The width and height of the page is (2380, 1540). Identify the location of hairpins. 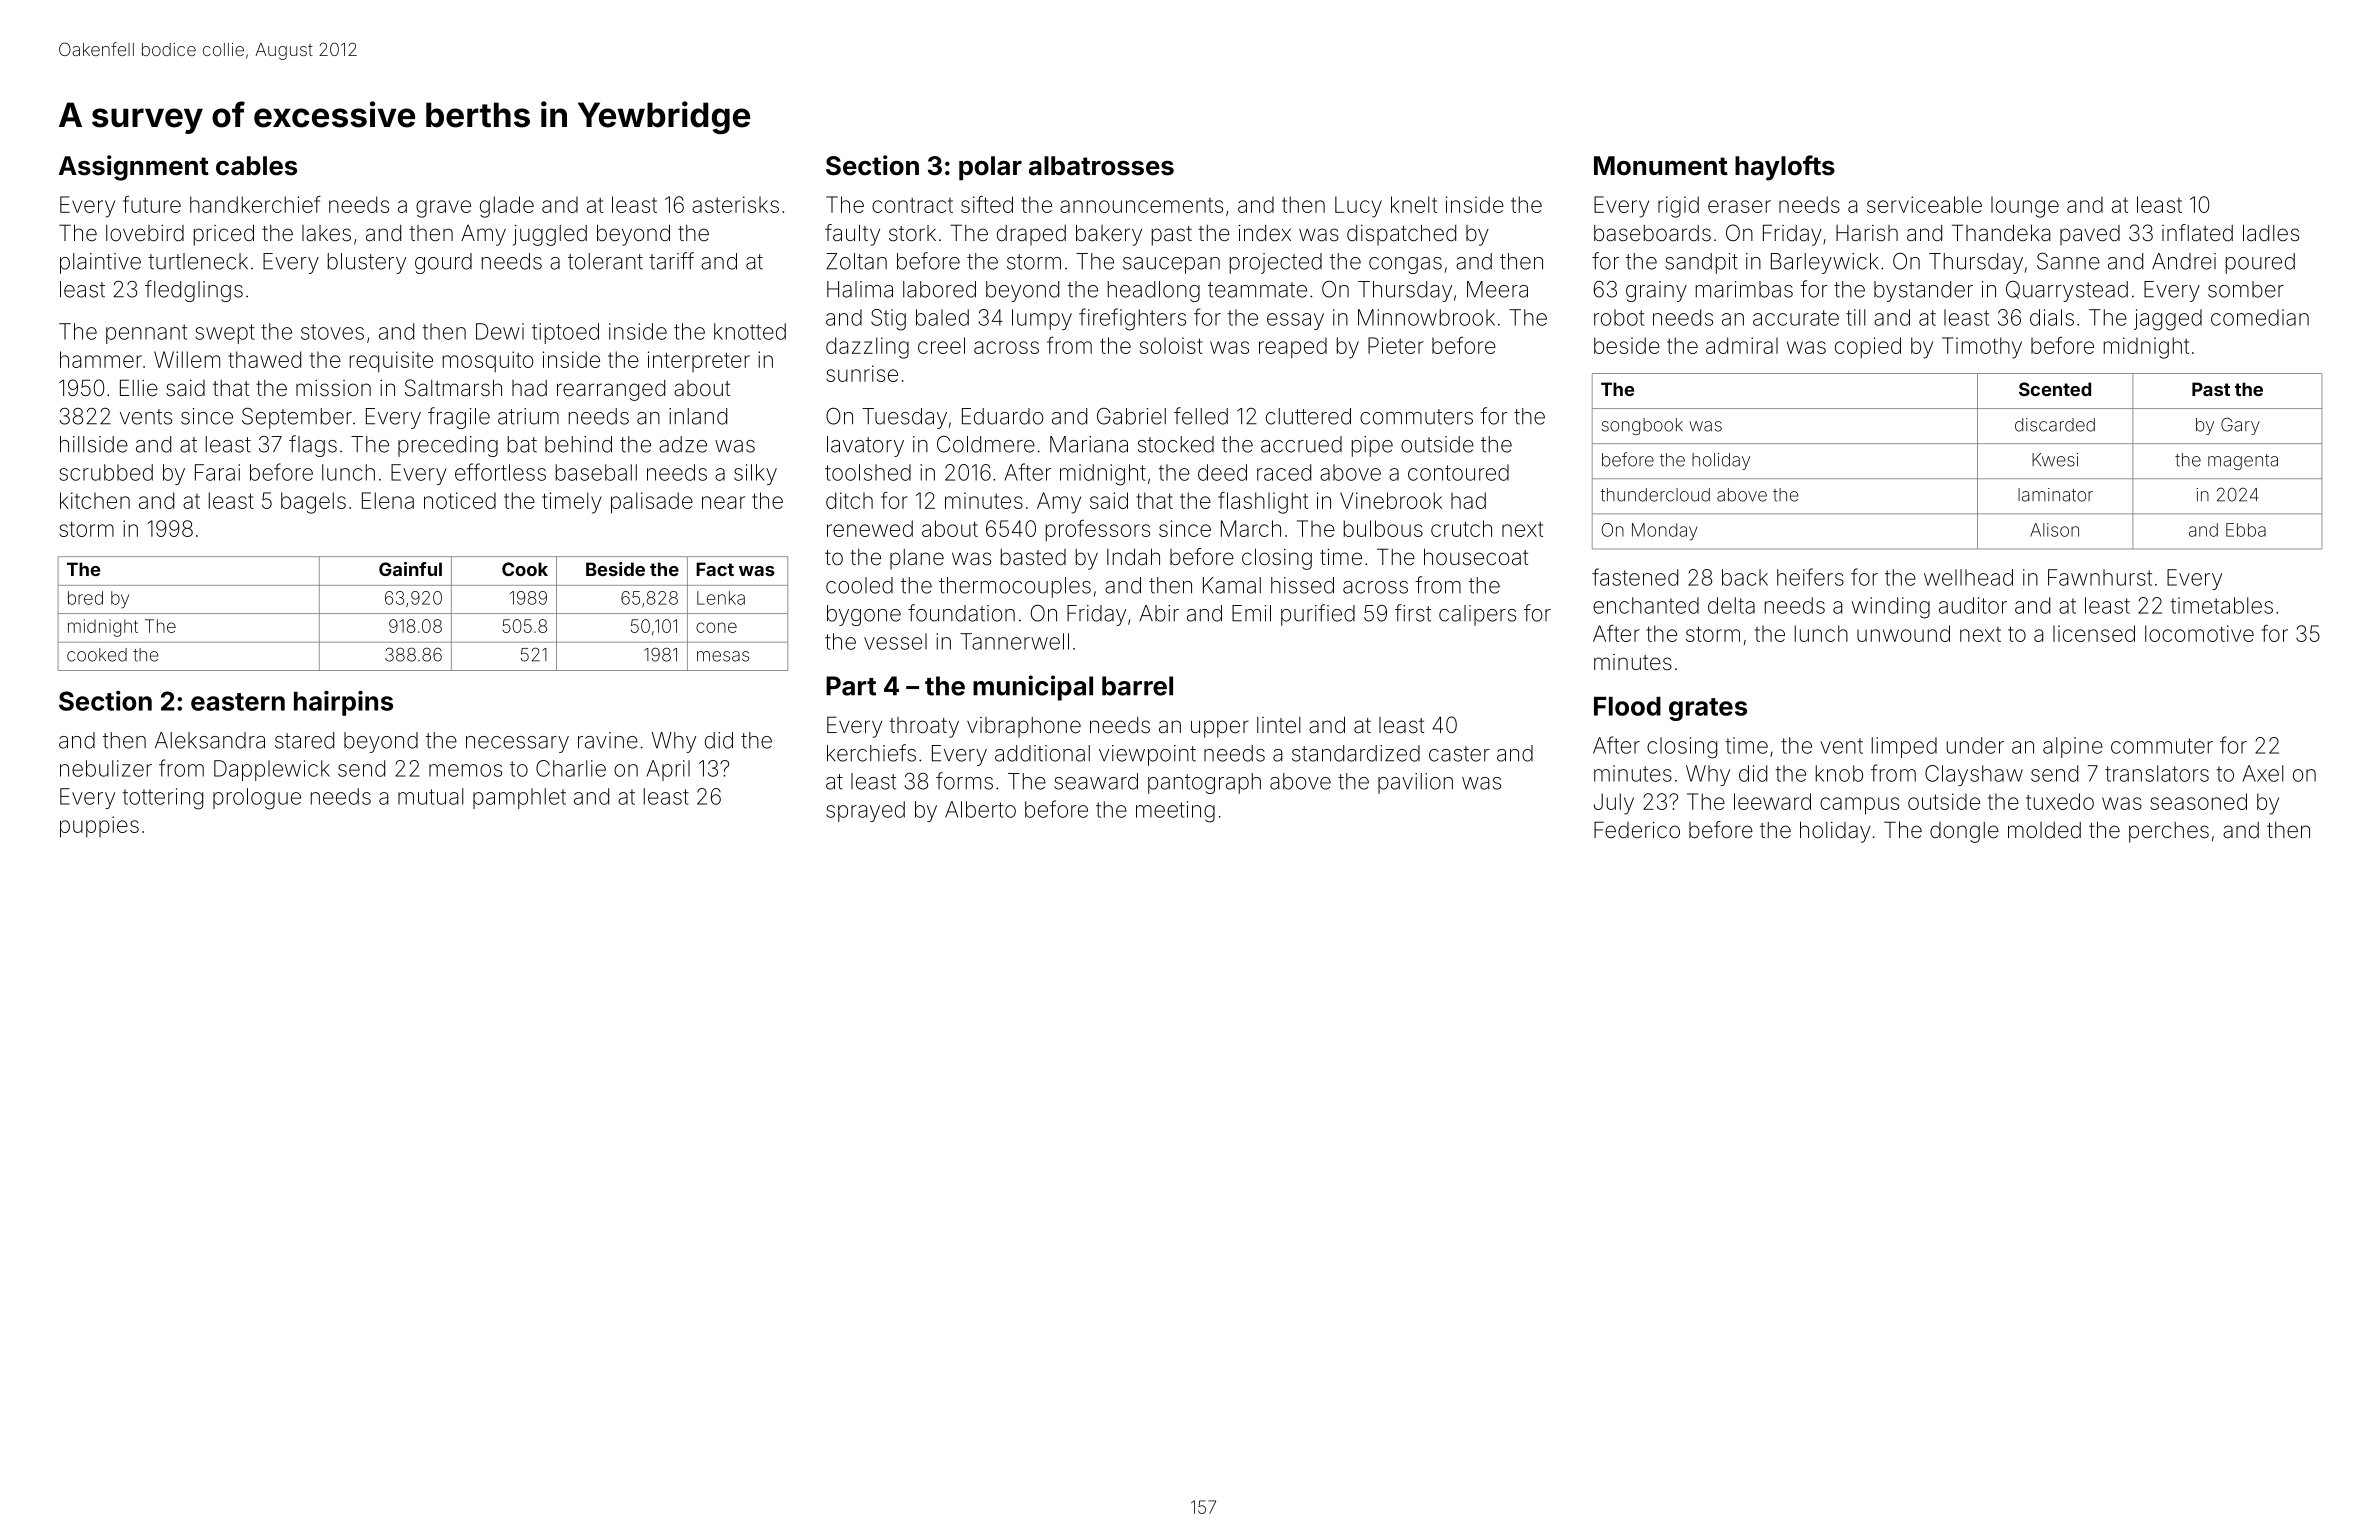
(343, 703).
